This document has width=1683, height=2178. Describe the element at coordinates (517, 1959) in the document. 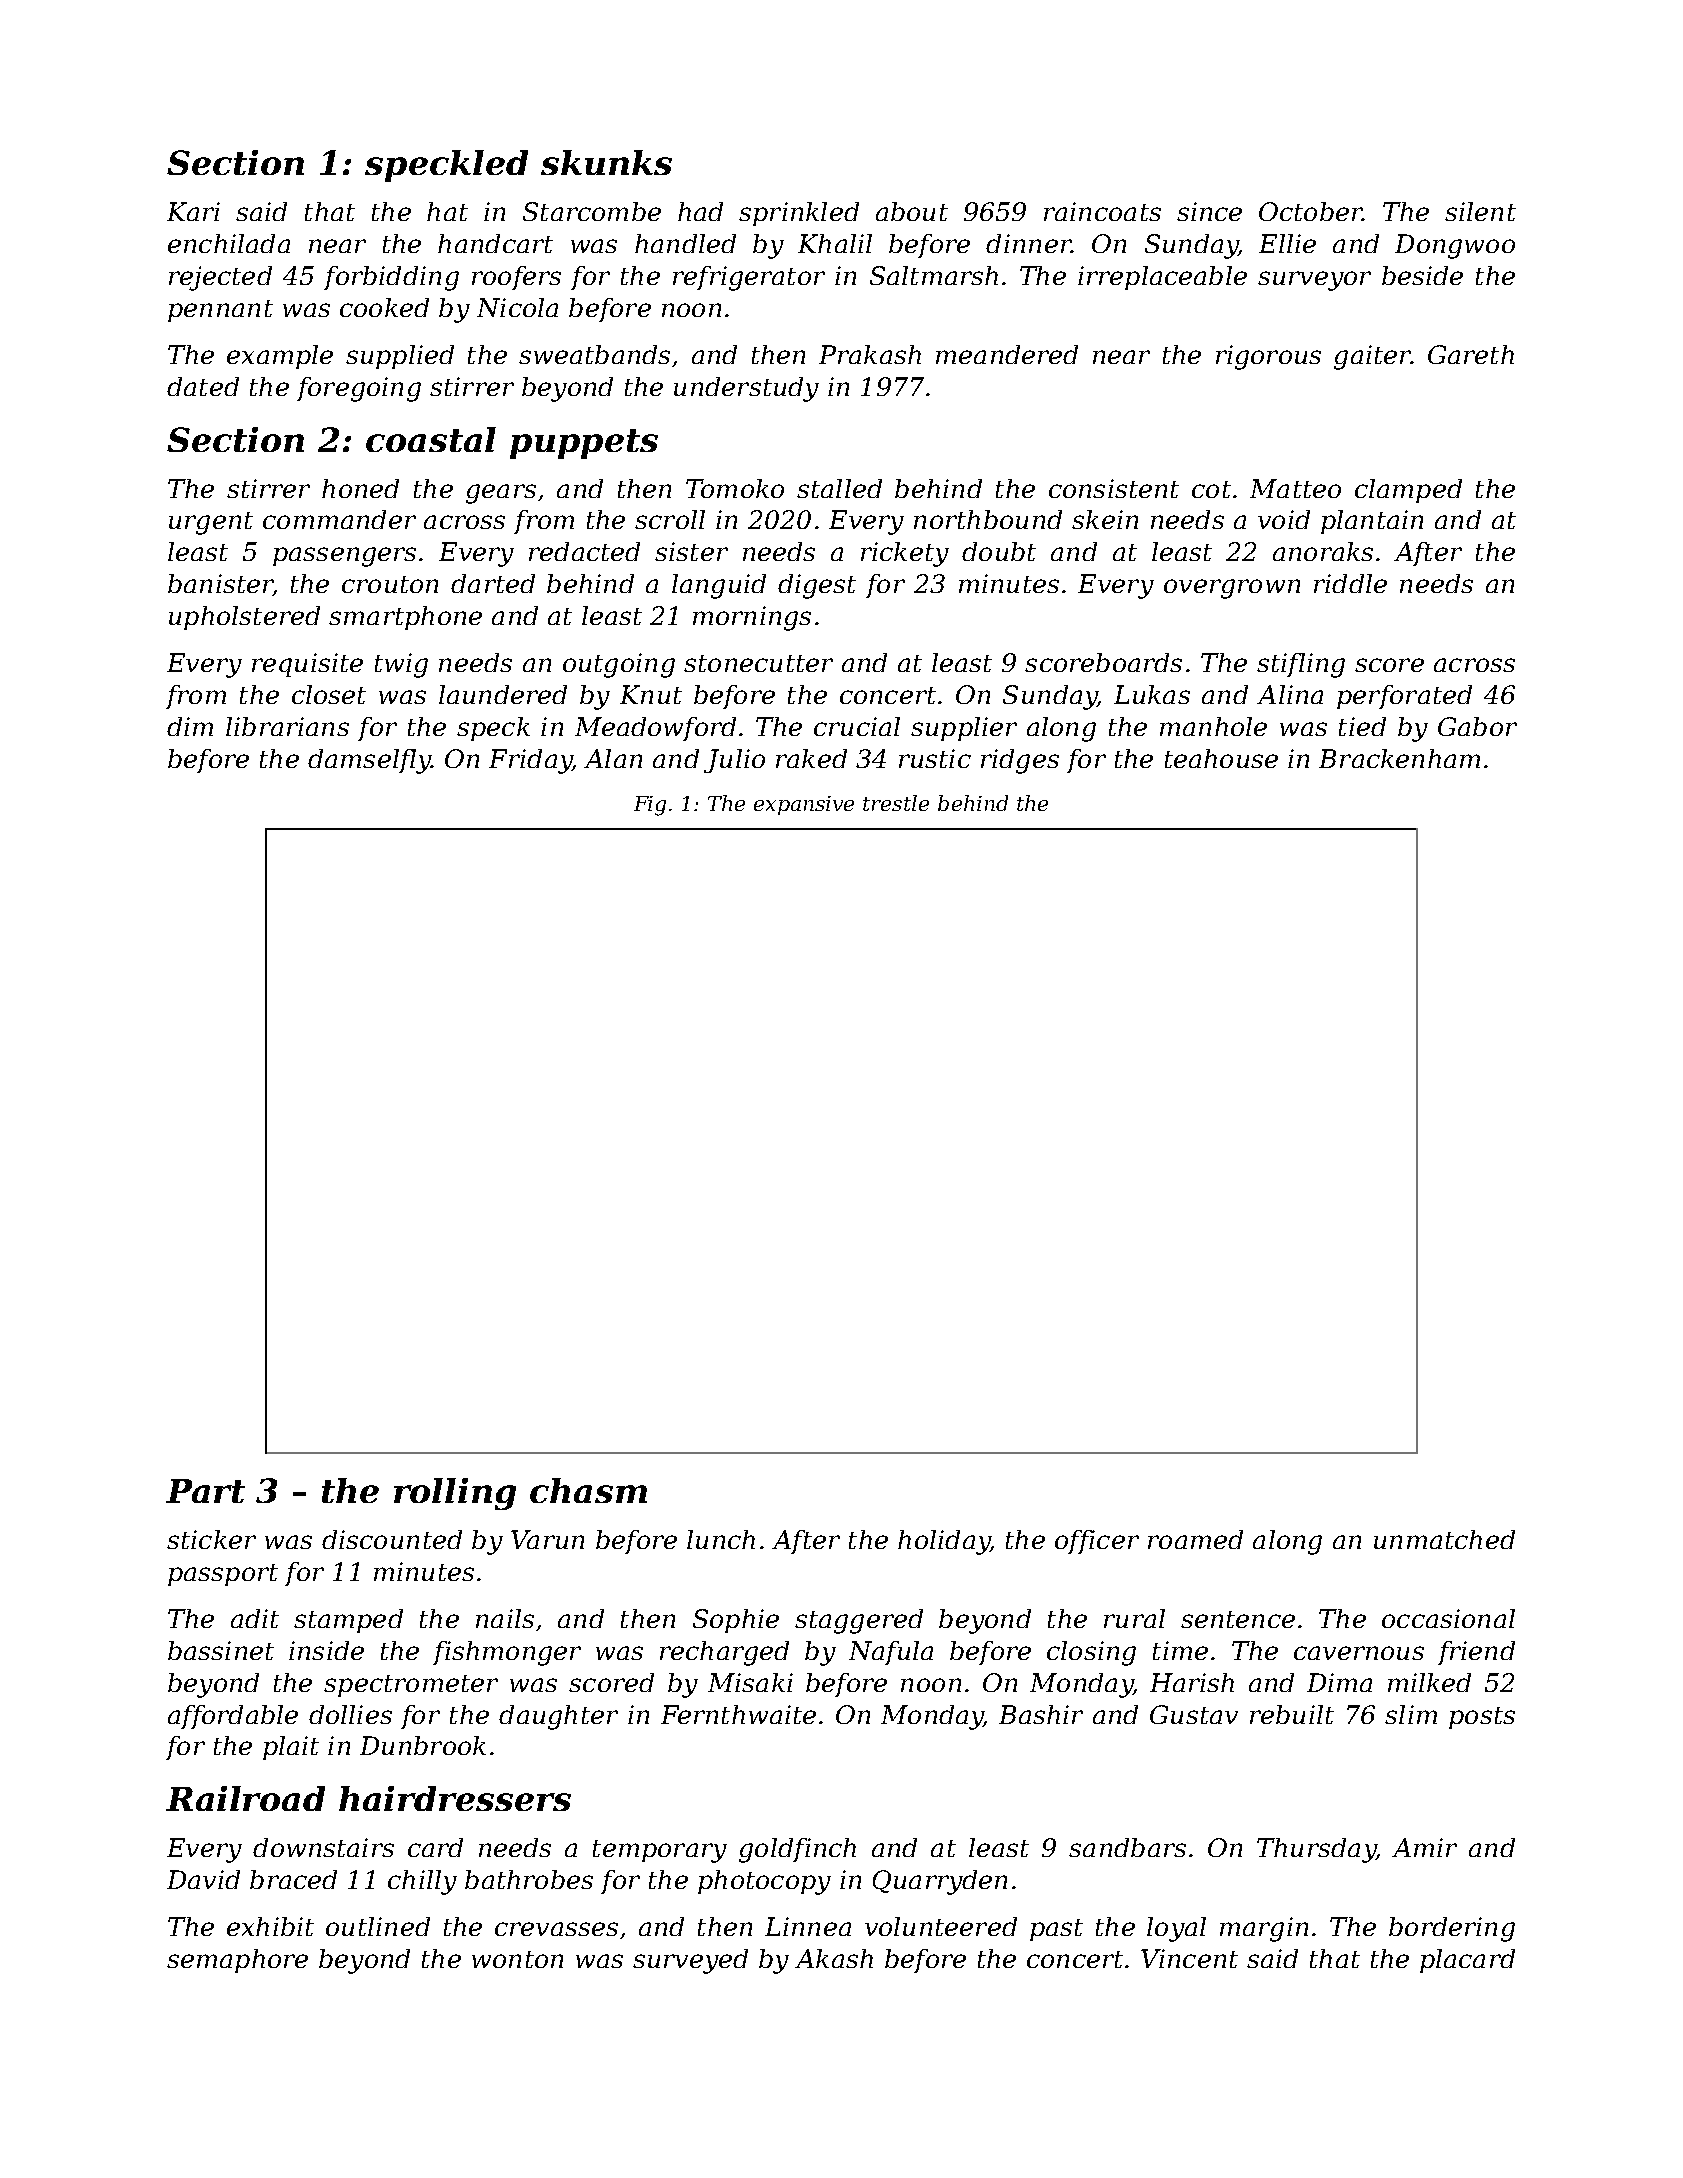

I see `wonton` at that location.
